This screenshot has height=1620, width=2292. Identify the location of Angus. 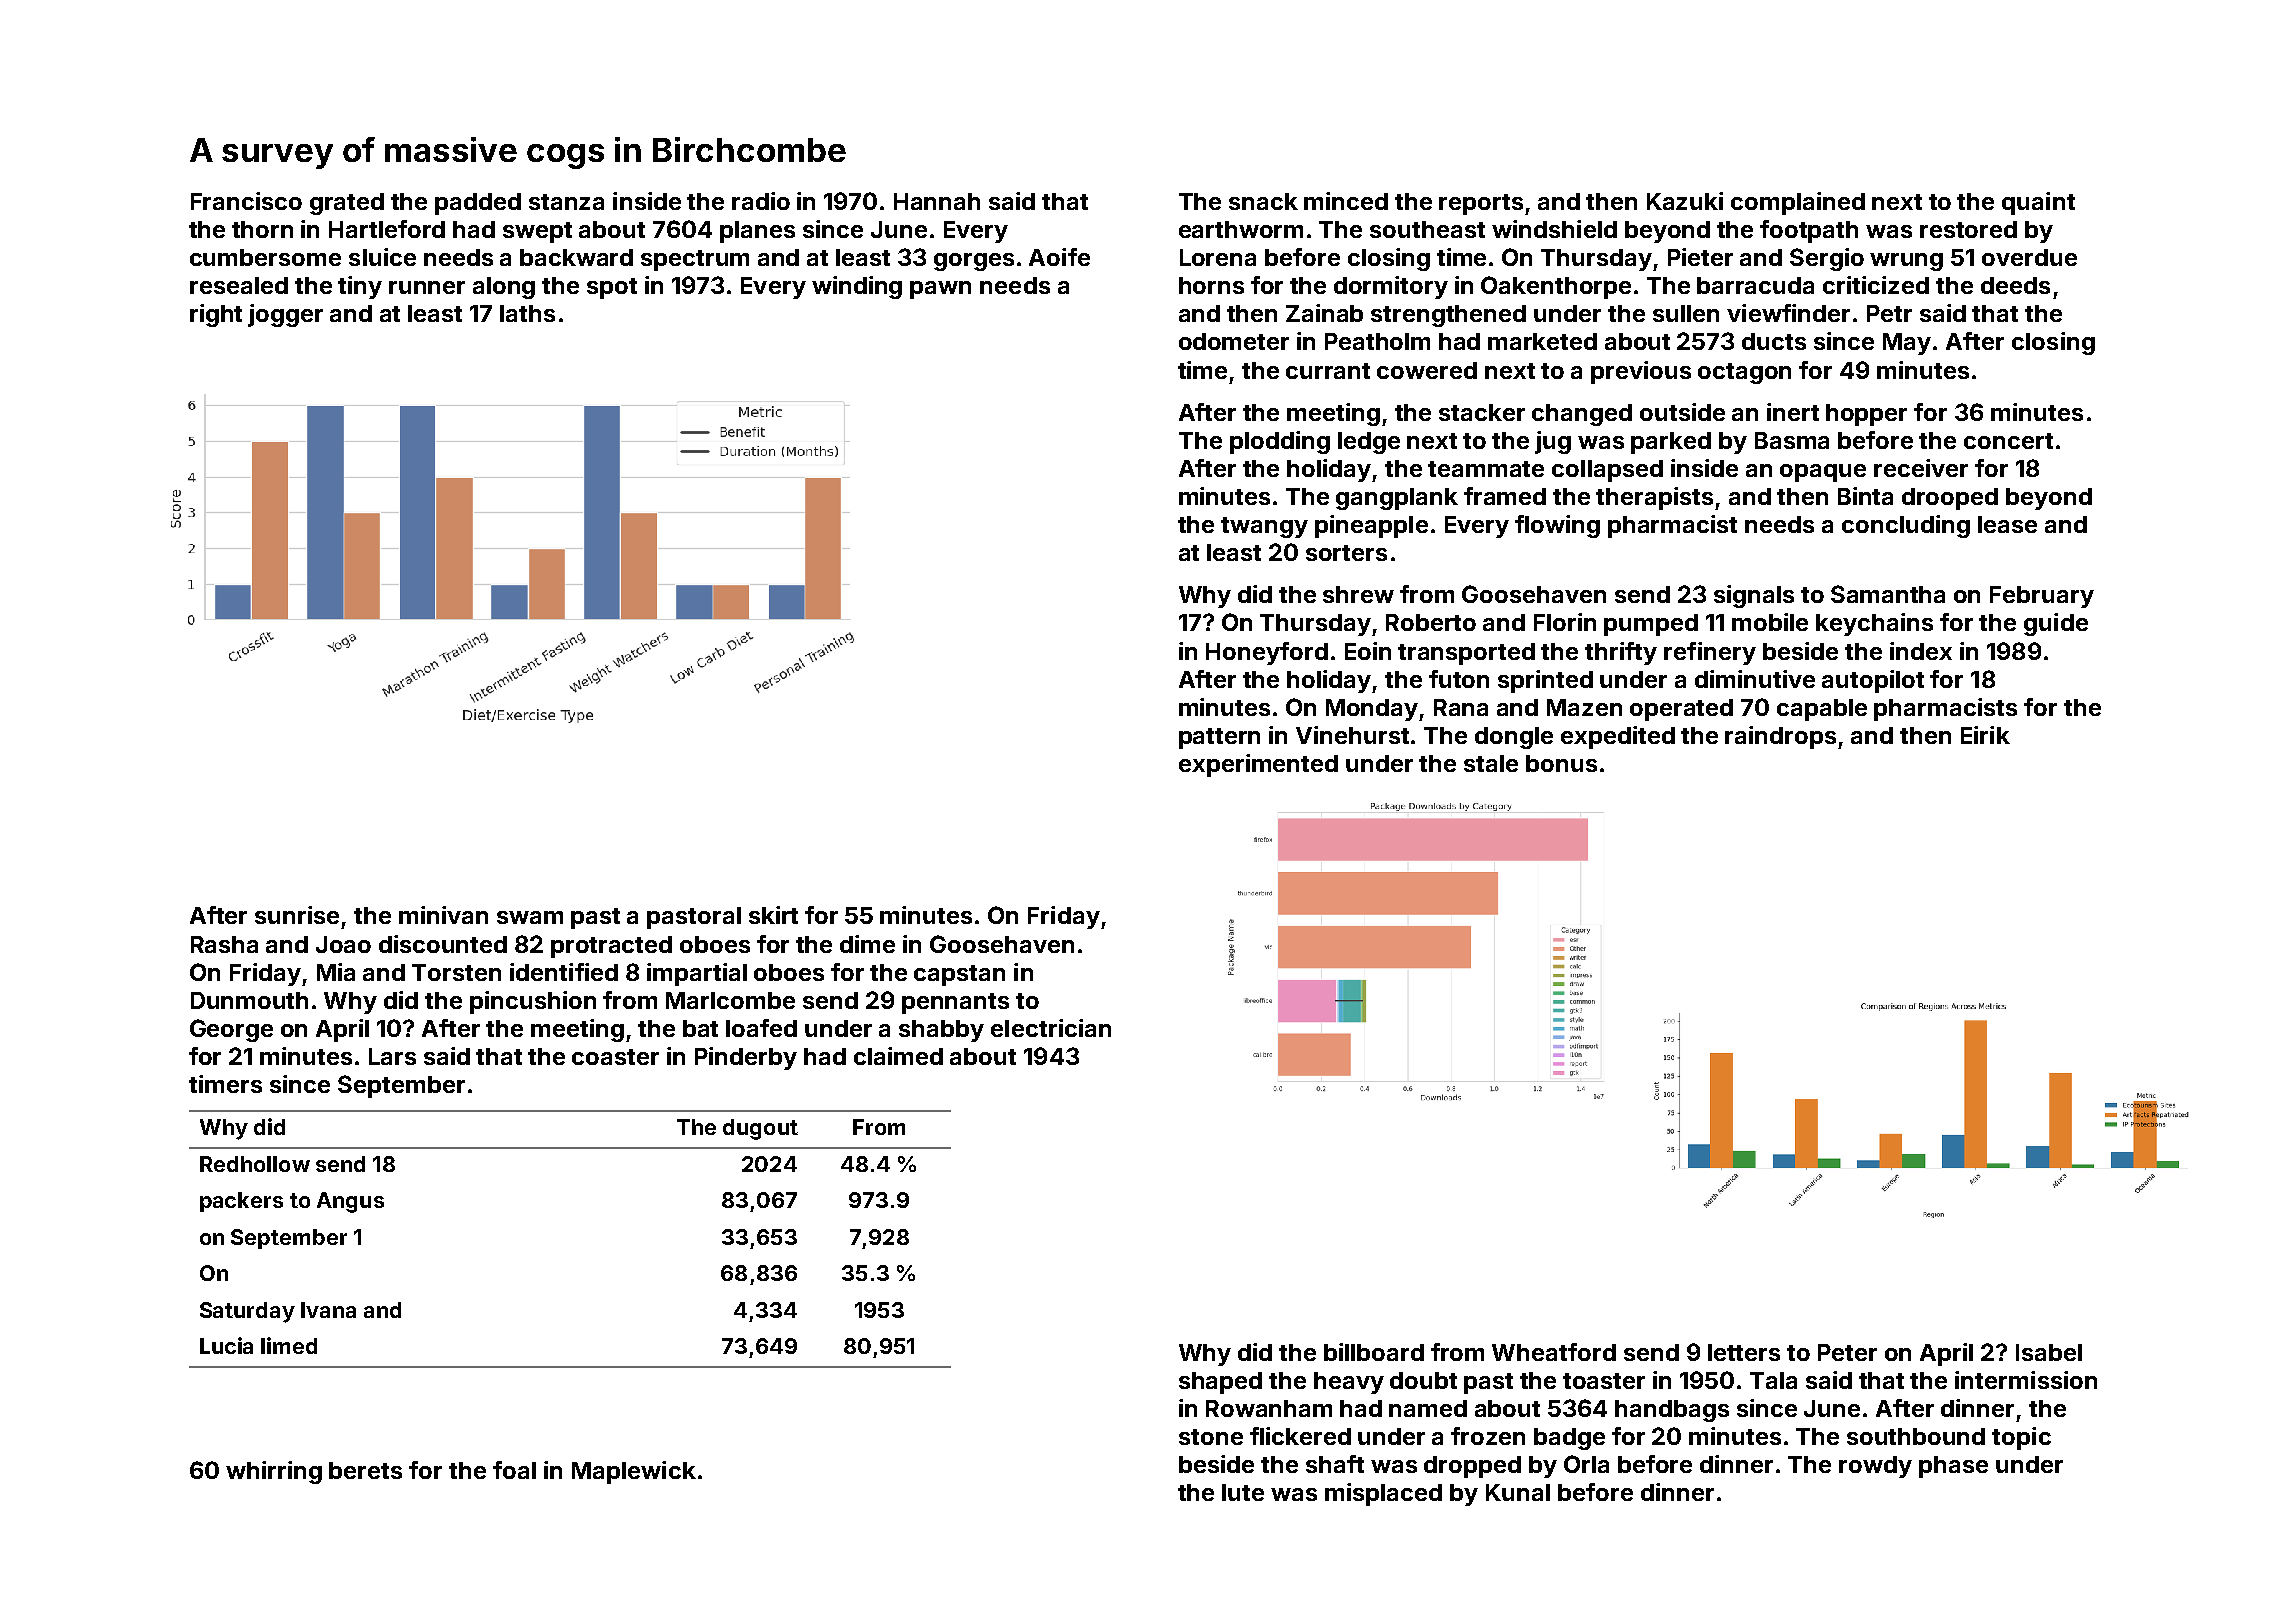
(350, 1202).
